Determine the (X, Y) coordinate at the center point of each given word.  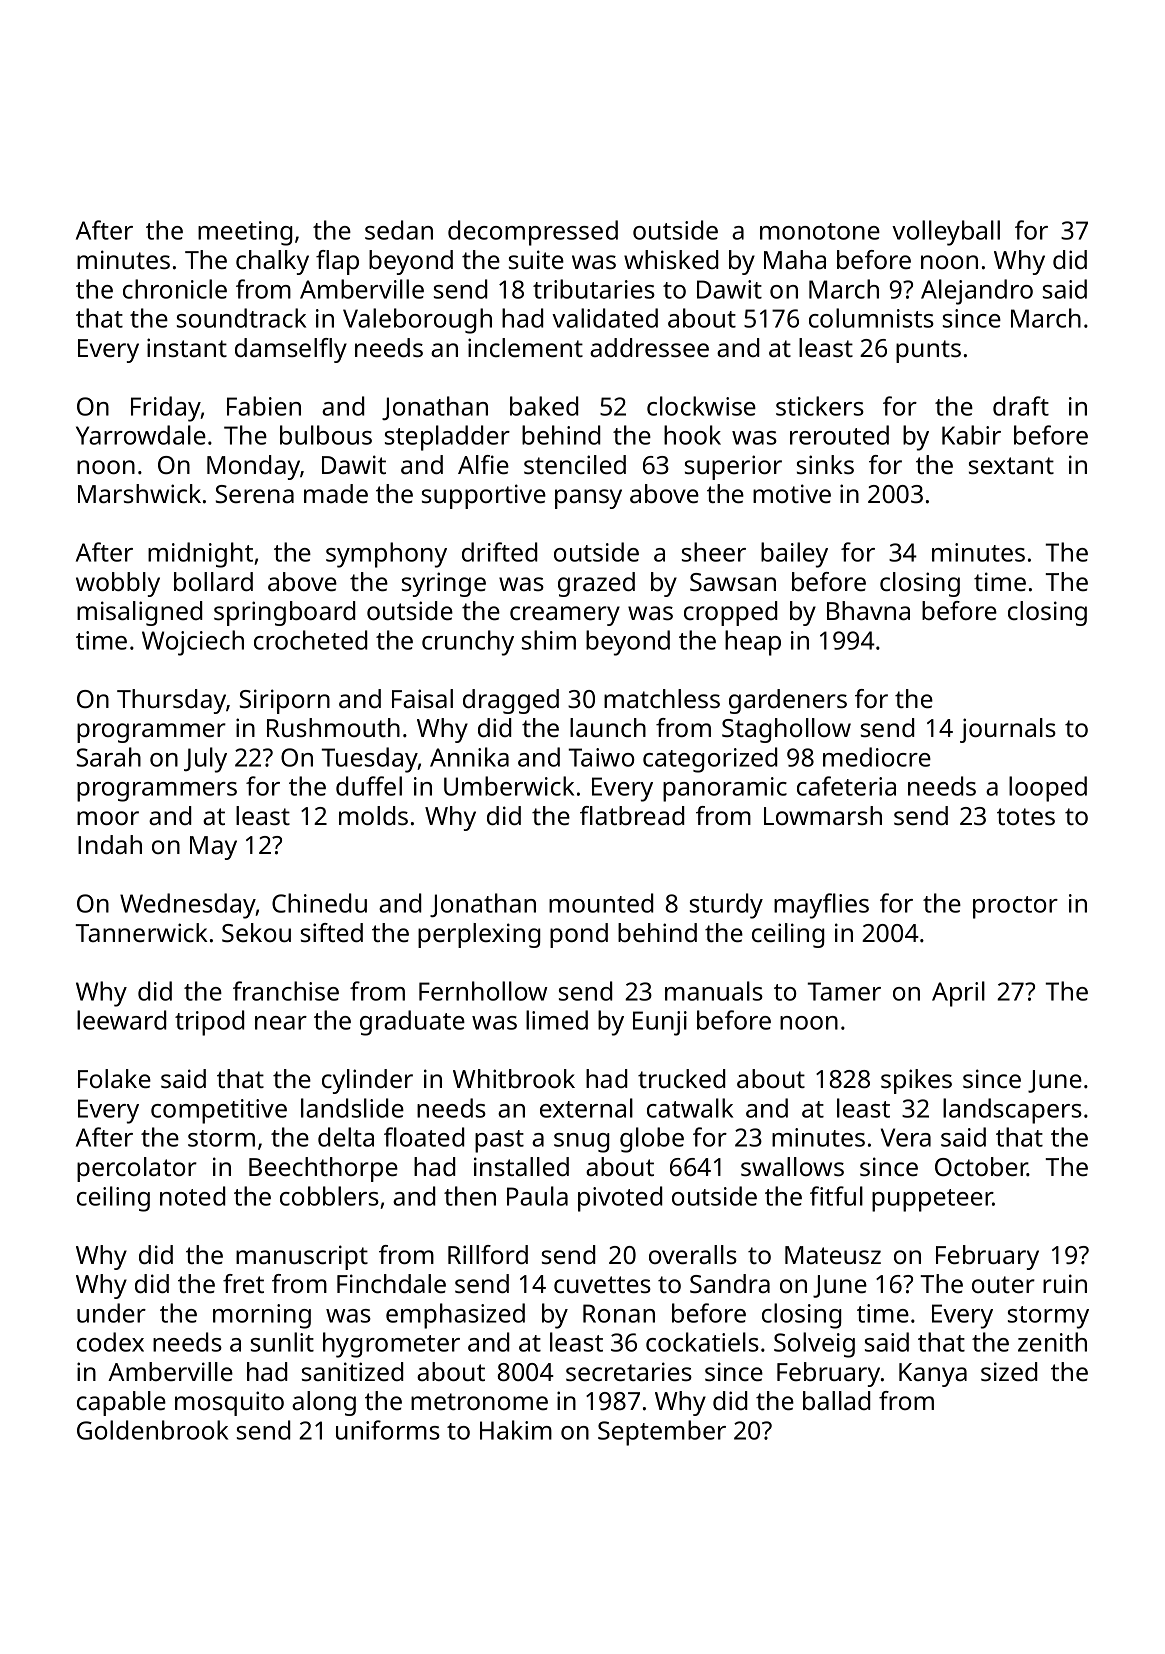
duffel (369, 786)
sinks (825, 464)
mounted (601, 903)
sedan (399, 230)
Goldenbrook (152, 1430)
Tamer (844, 991)
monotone (820, 231)
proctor (1015, 907)
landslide (352, 1108)
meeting (245, 233)
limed (557, 1020)
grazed (596, 584)
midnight (200, 555)
